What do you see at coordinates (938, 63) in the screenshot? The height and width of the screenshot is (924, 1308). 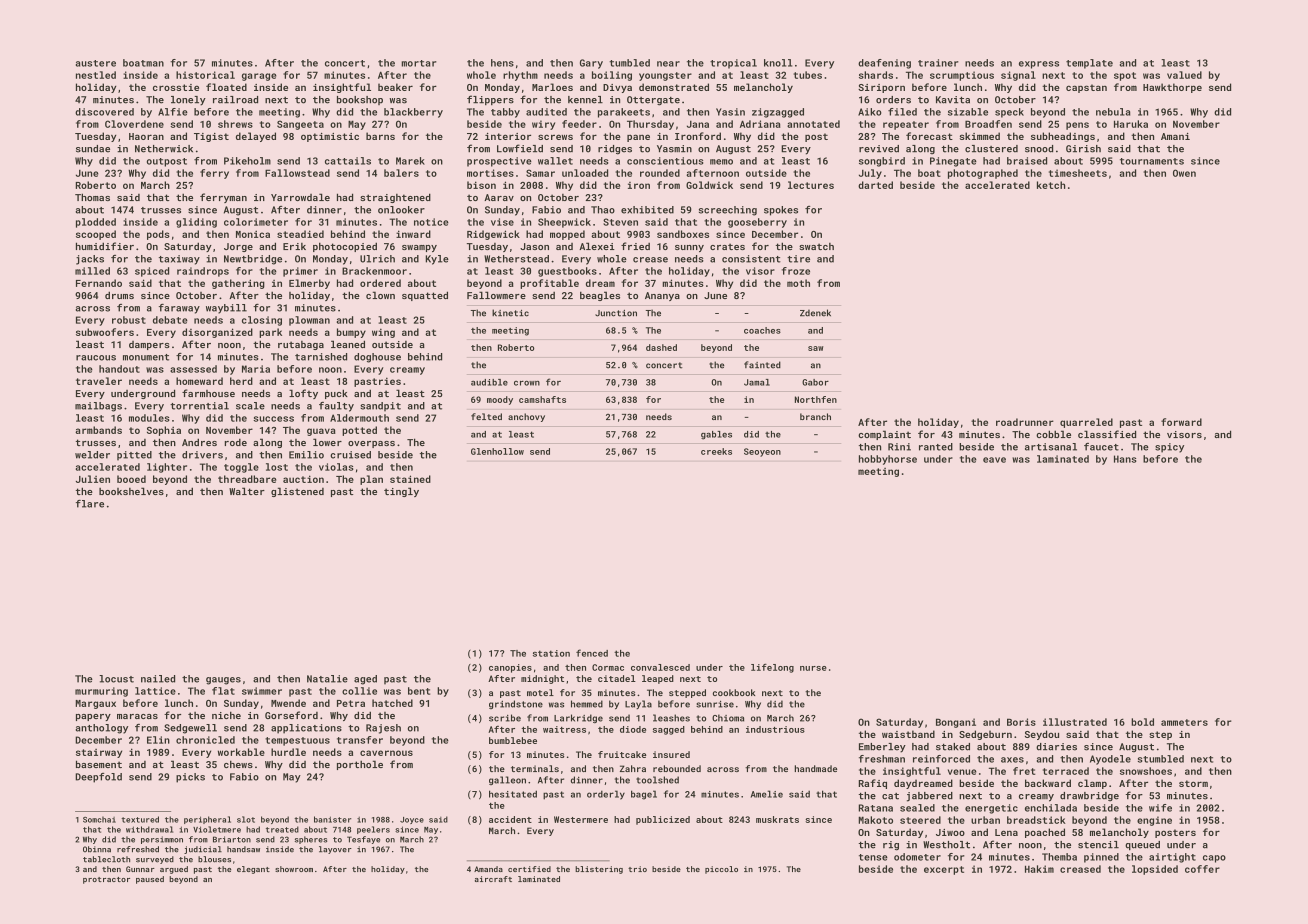 I see `trainer` at bounding box center [938, 63].
